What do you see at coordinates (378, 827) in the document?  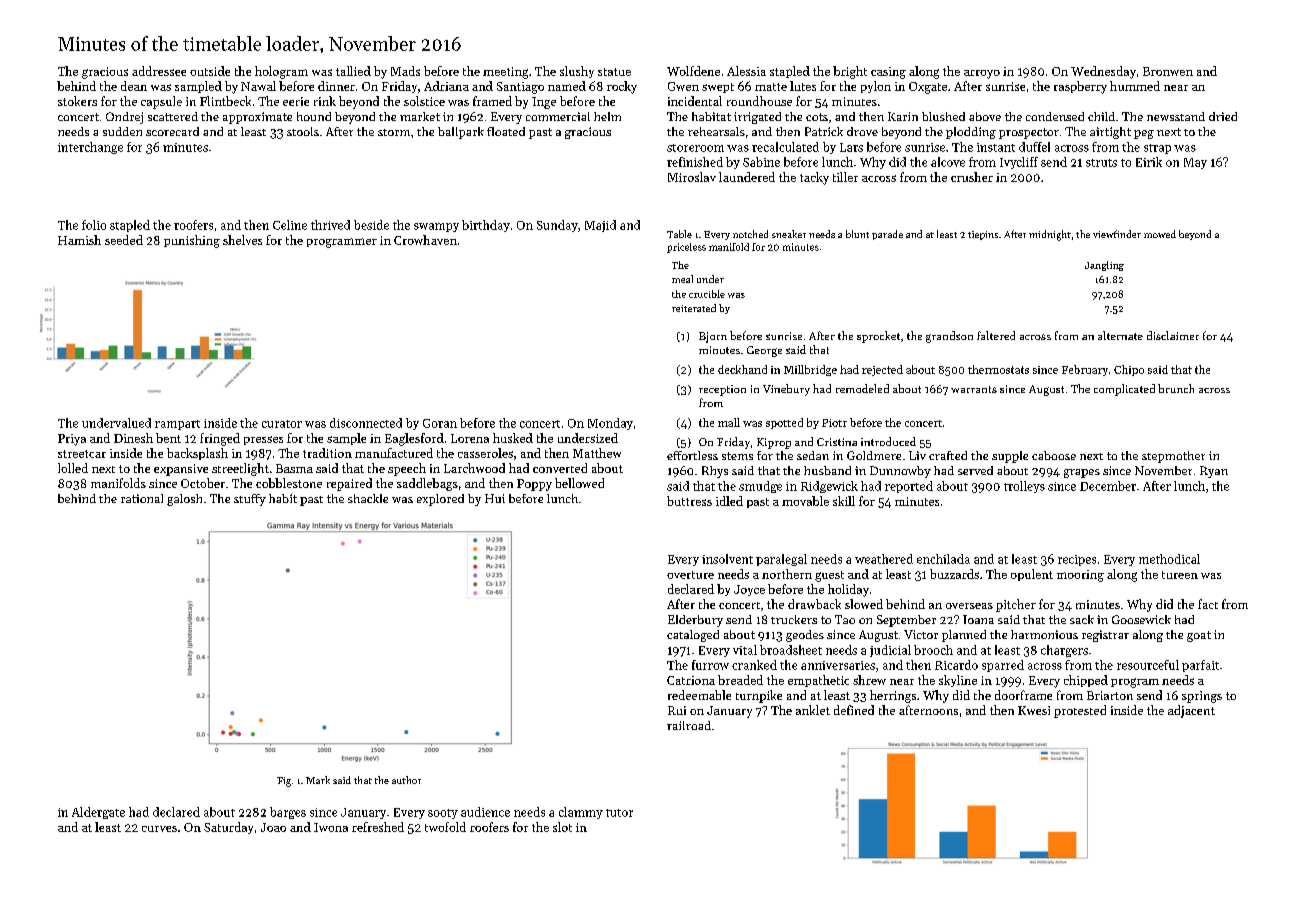 I see `refreshed` at bounding box center [378, 827].
